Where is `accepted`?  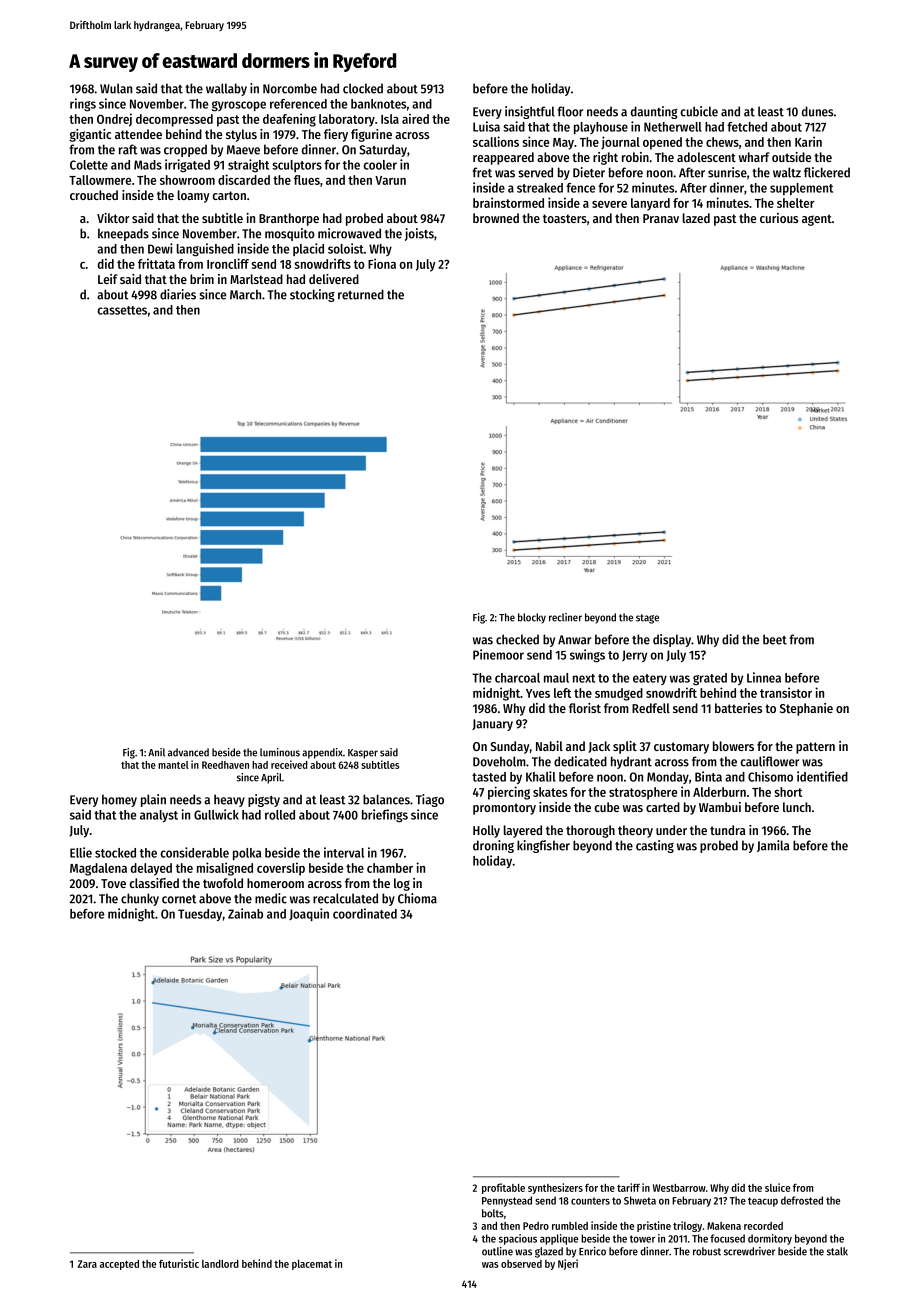
accepted is located at coordinates (119, 1265).
